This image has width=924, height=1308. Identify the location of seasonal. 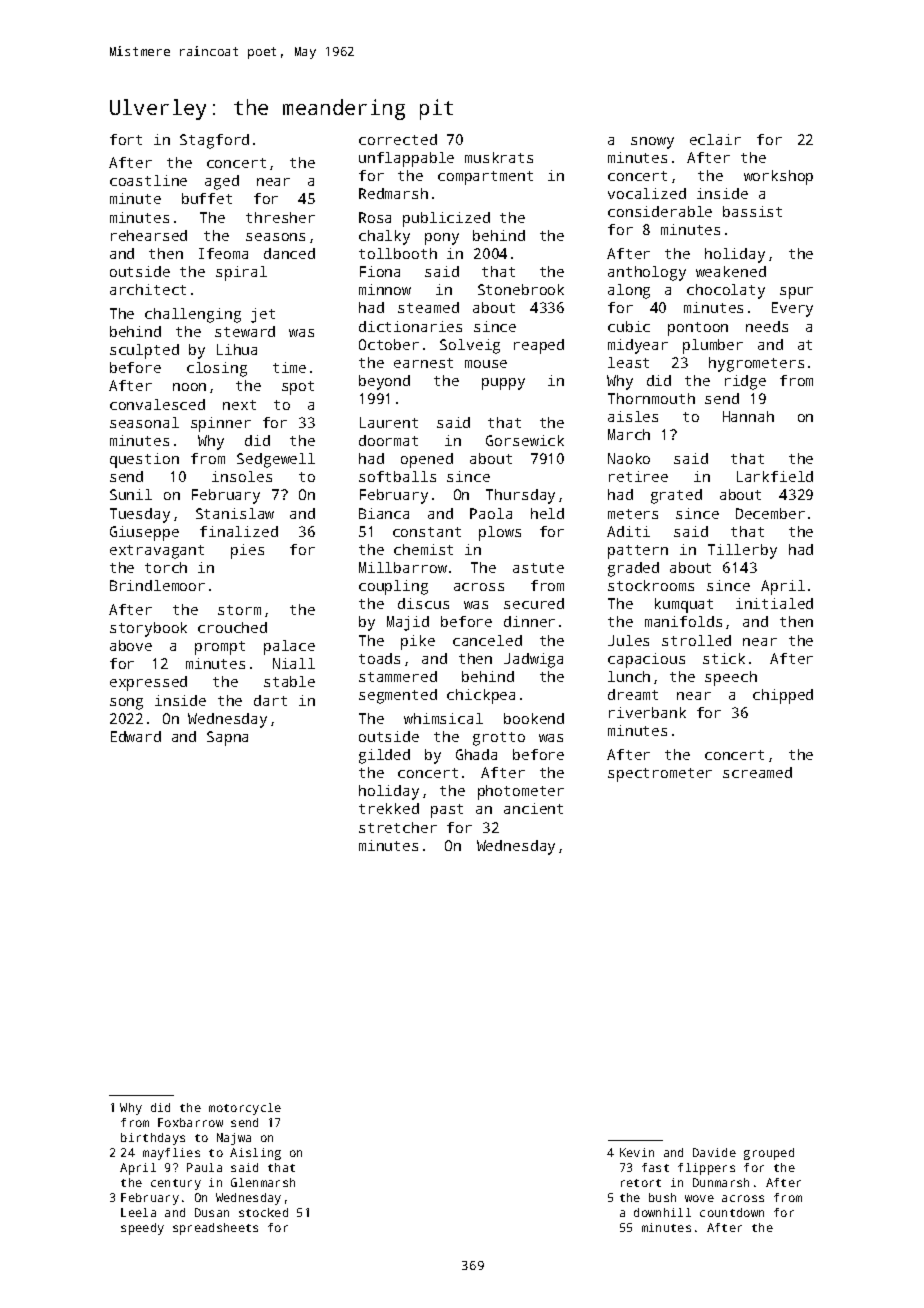
(144, 422).
